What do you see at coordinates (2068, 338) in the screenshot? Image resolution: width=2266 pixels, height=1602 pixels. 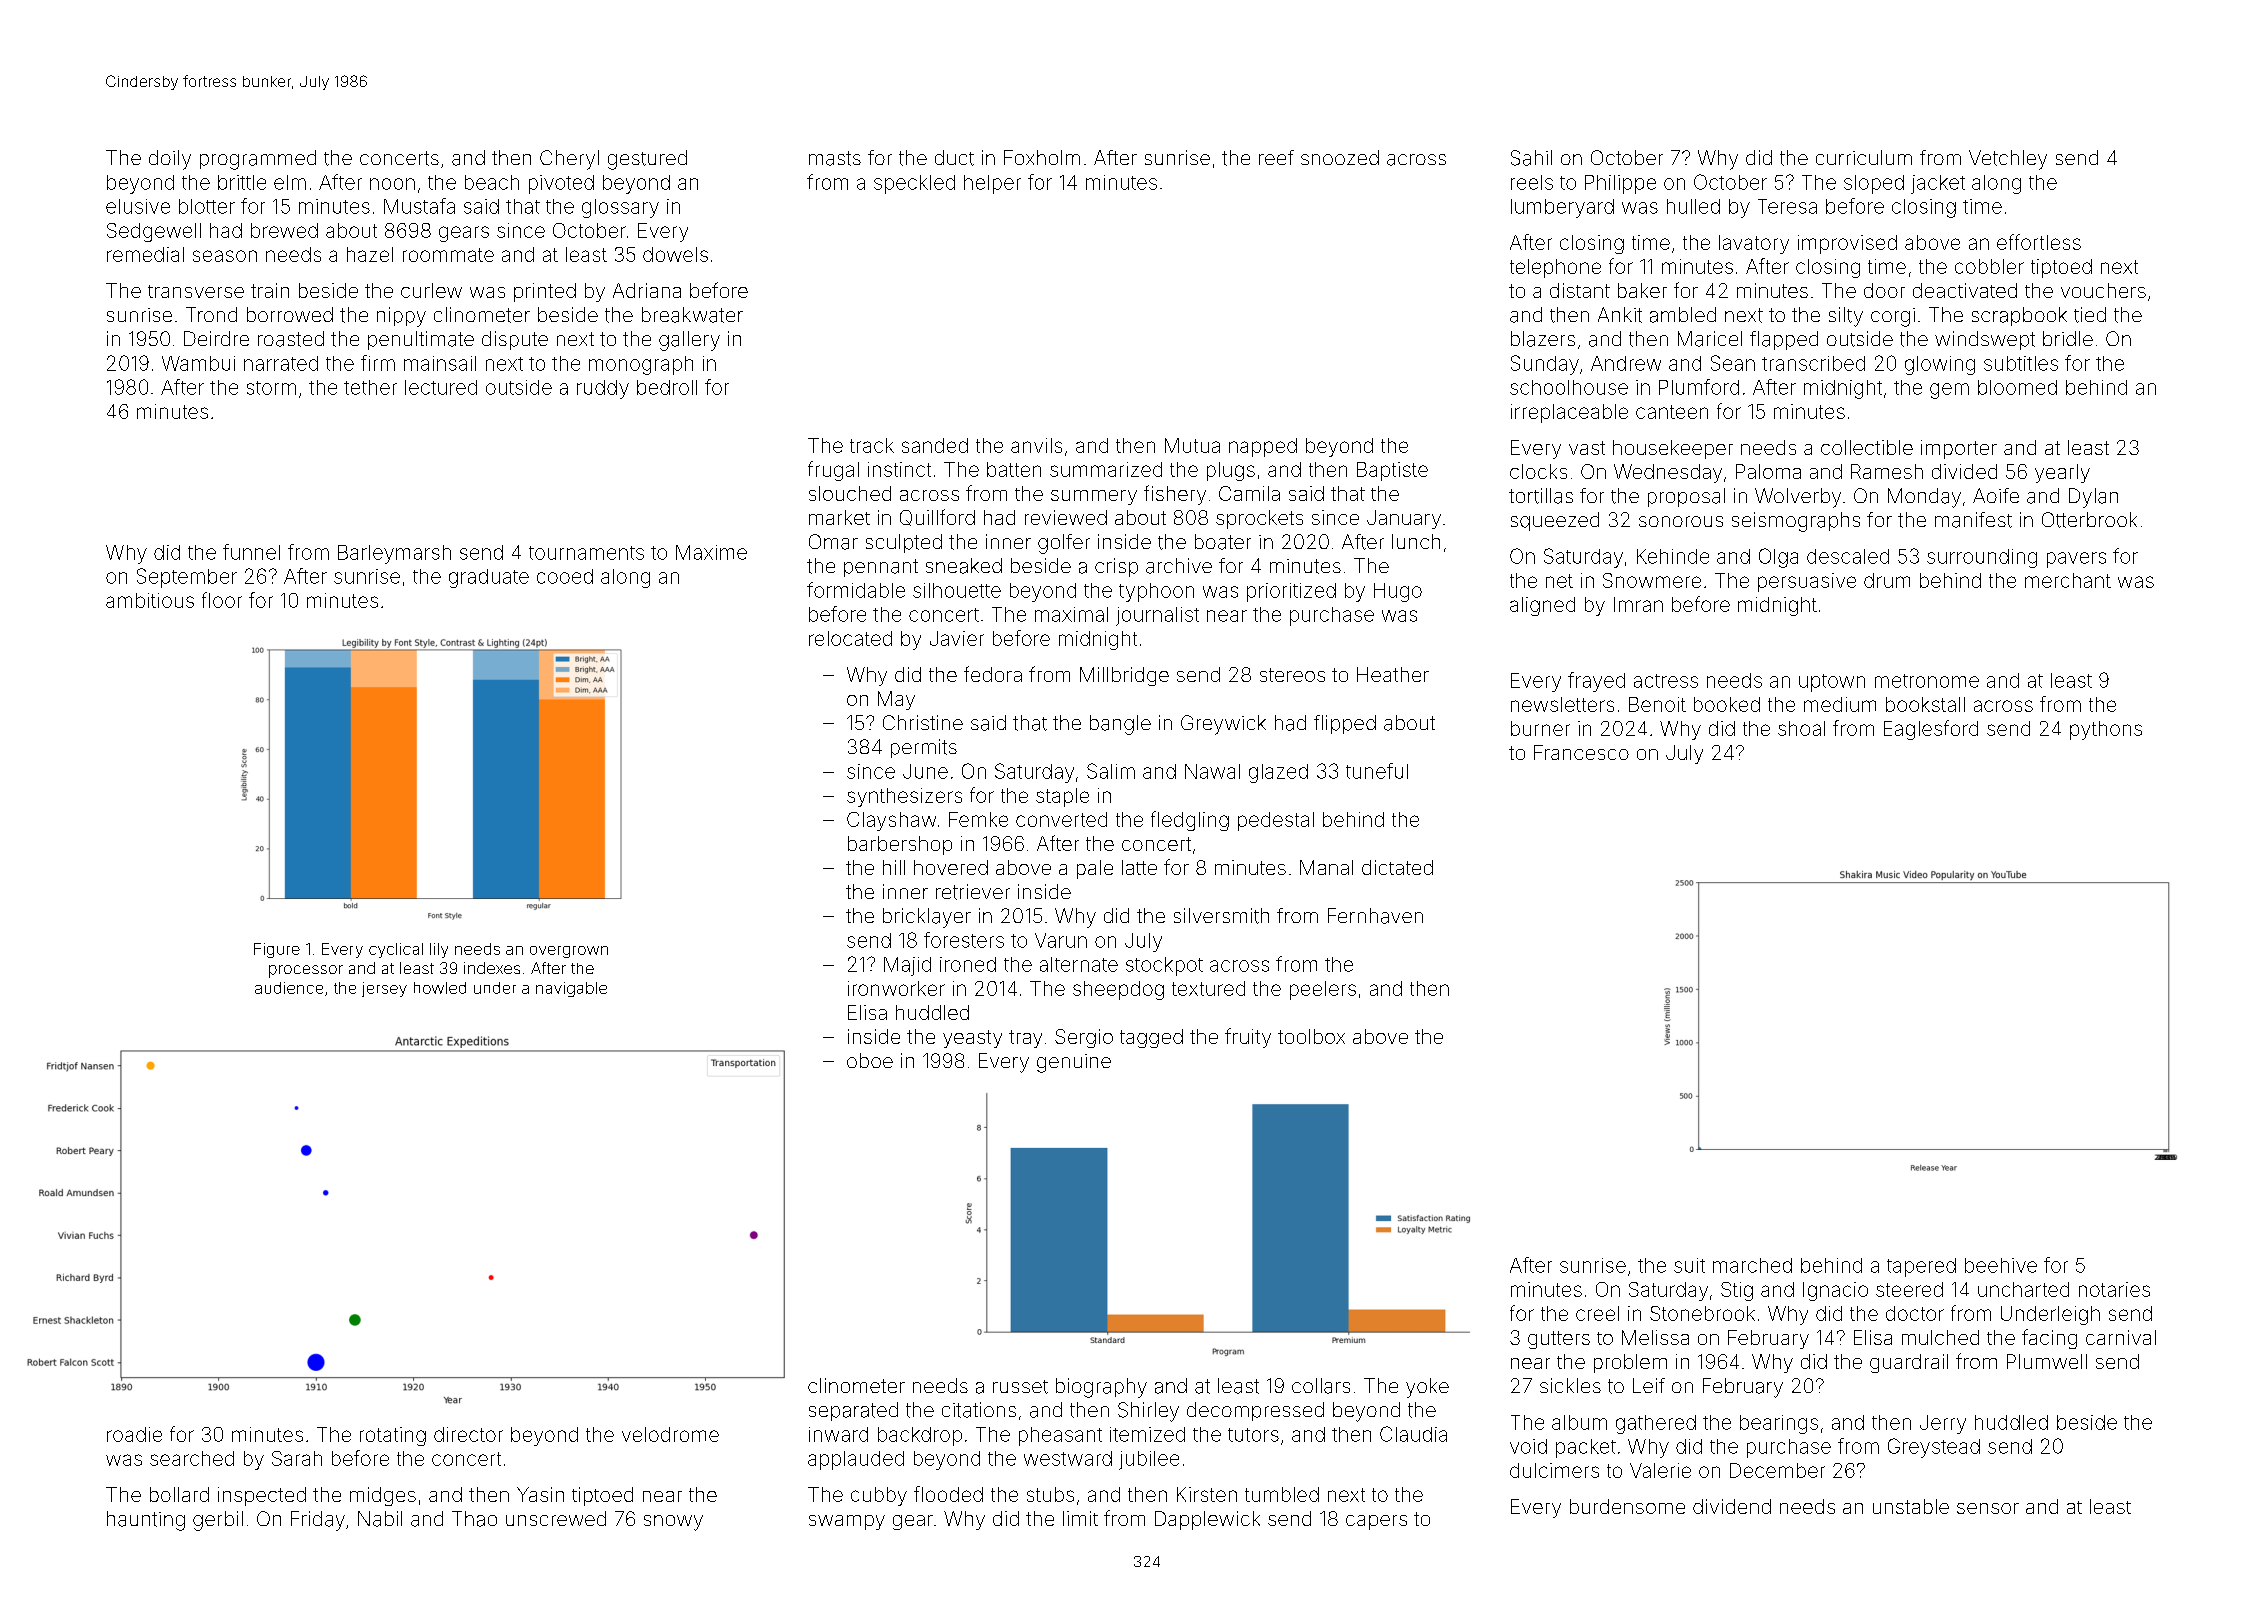 I see `bridle` at bounding box center [2068, 338].
